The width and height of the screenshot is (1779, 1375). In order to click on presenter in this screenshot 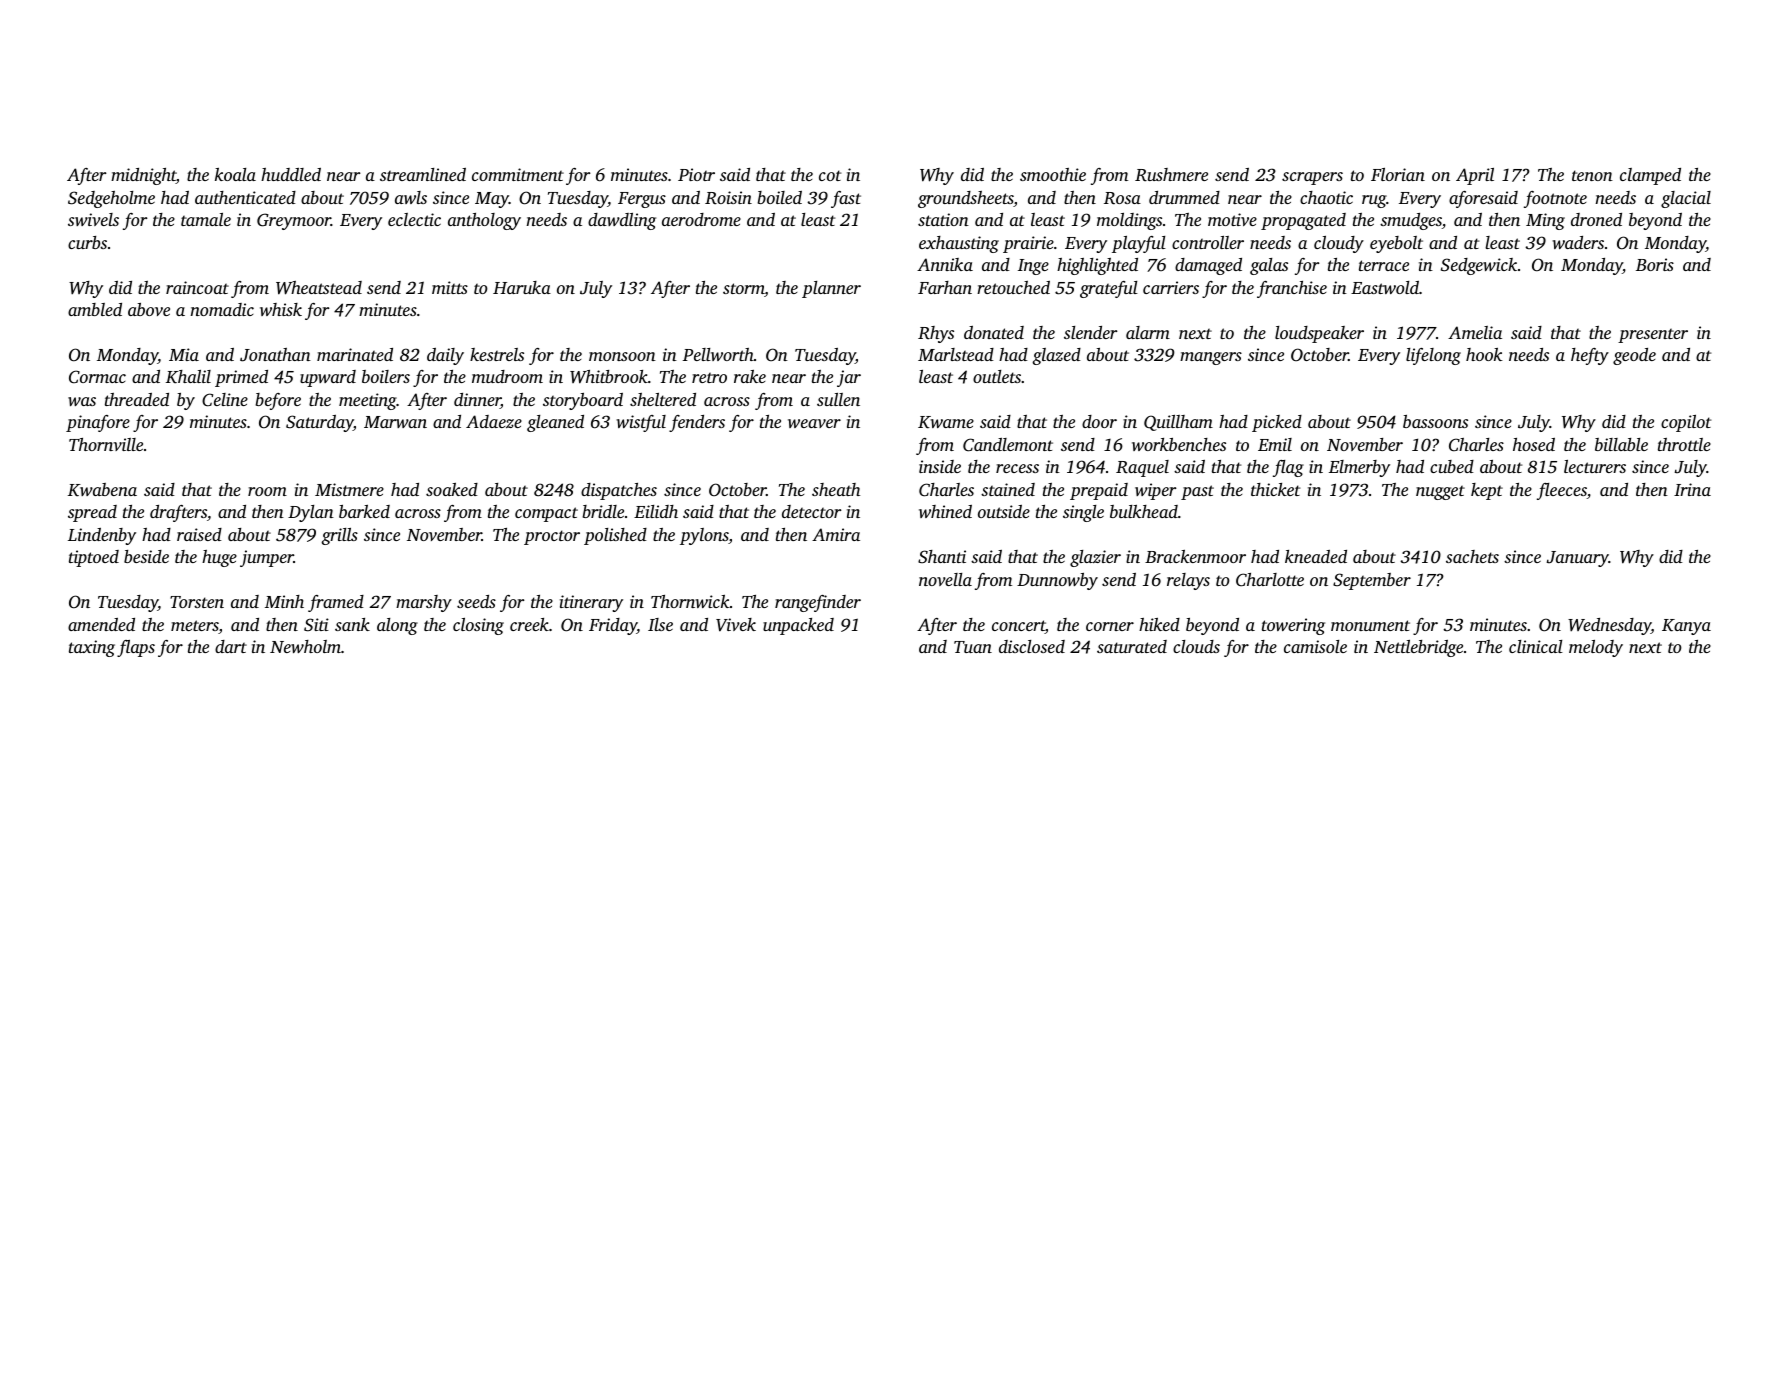, I will do `click(1653, 335)`.
